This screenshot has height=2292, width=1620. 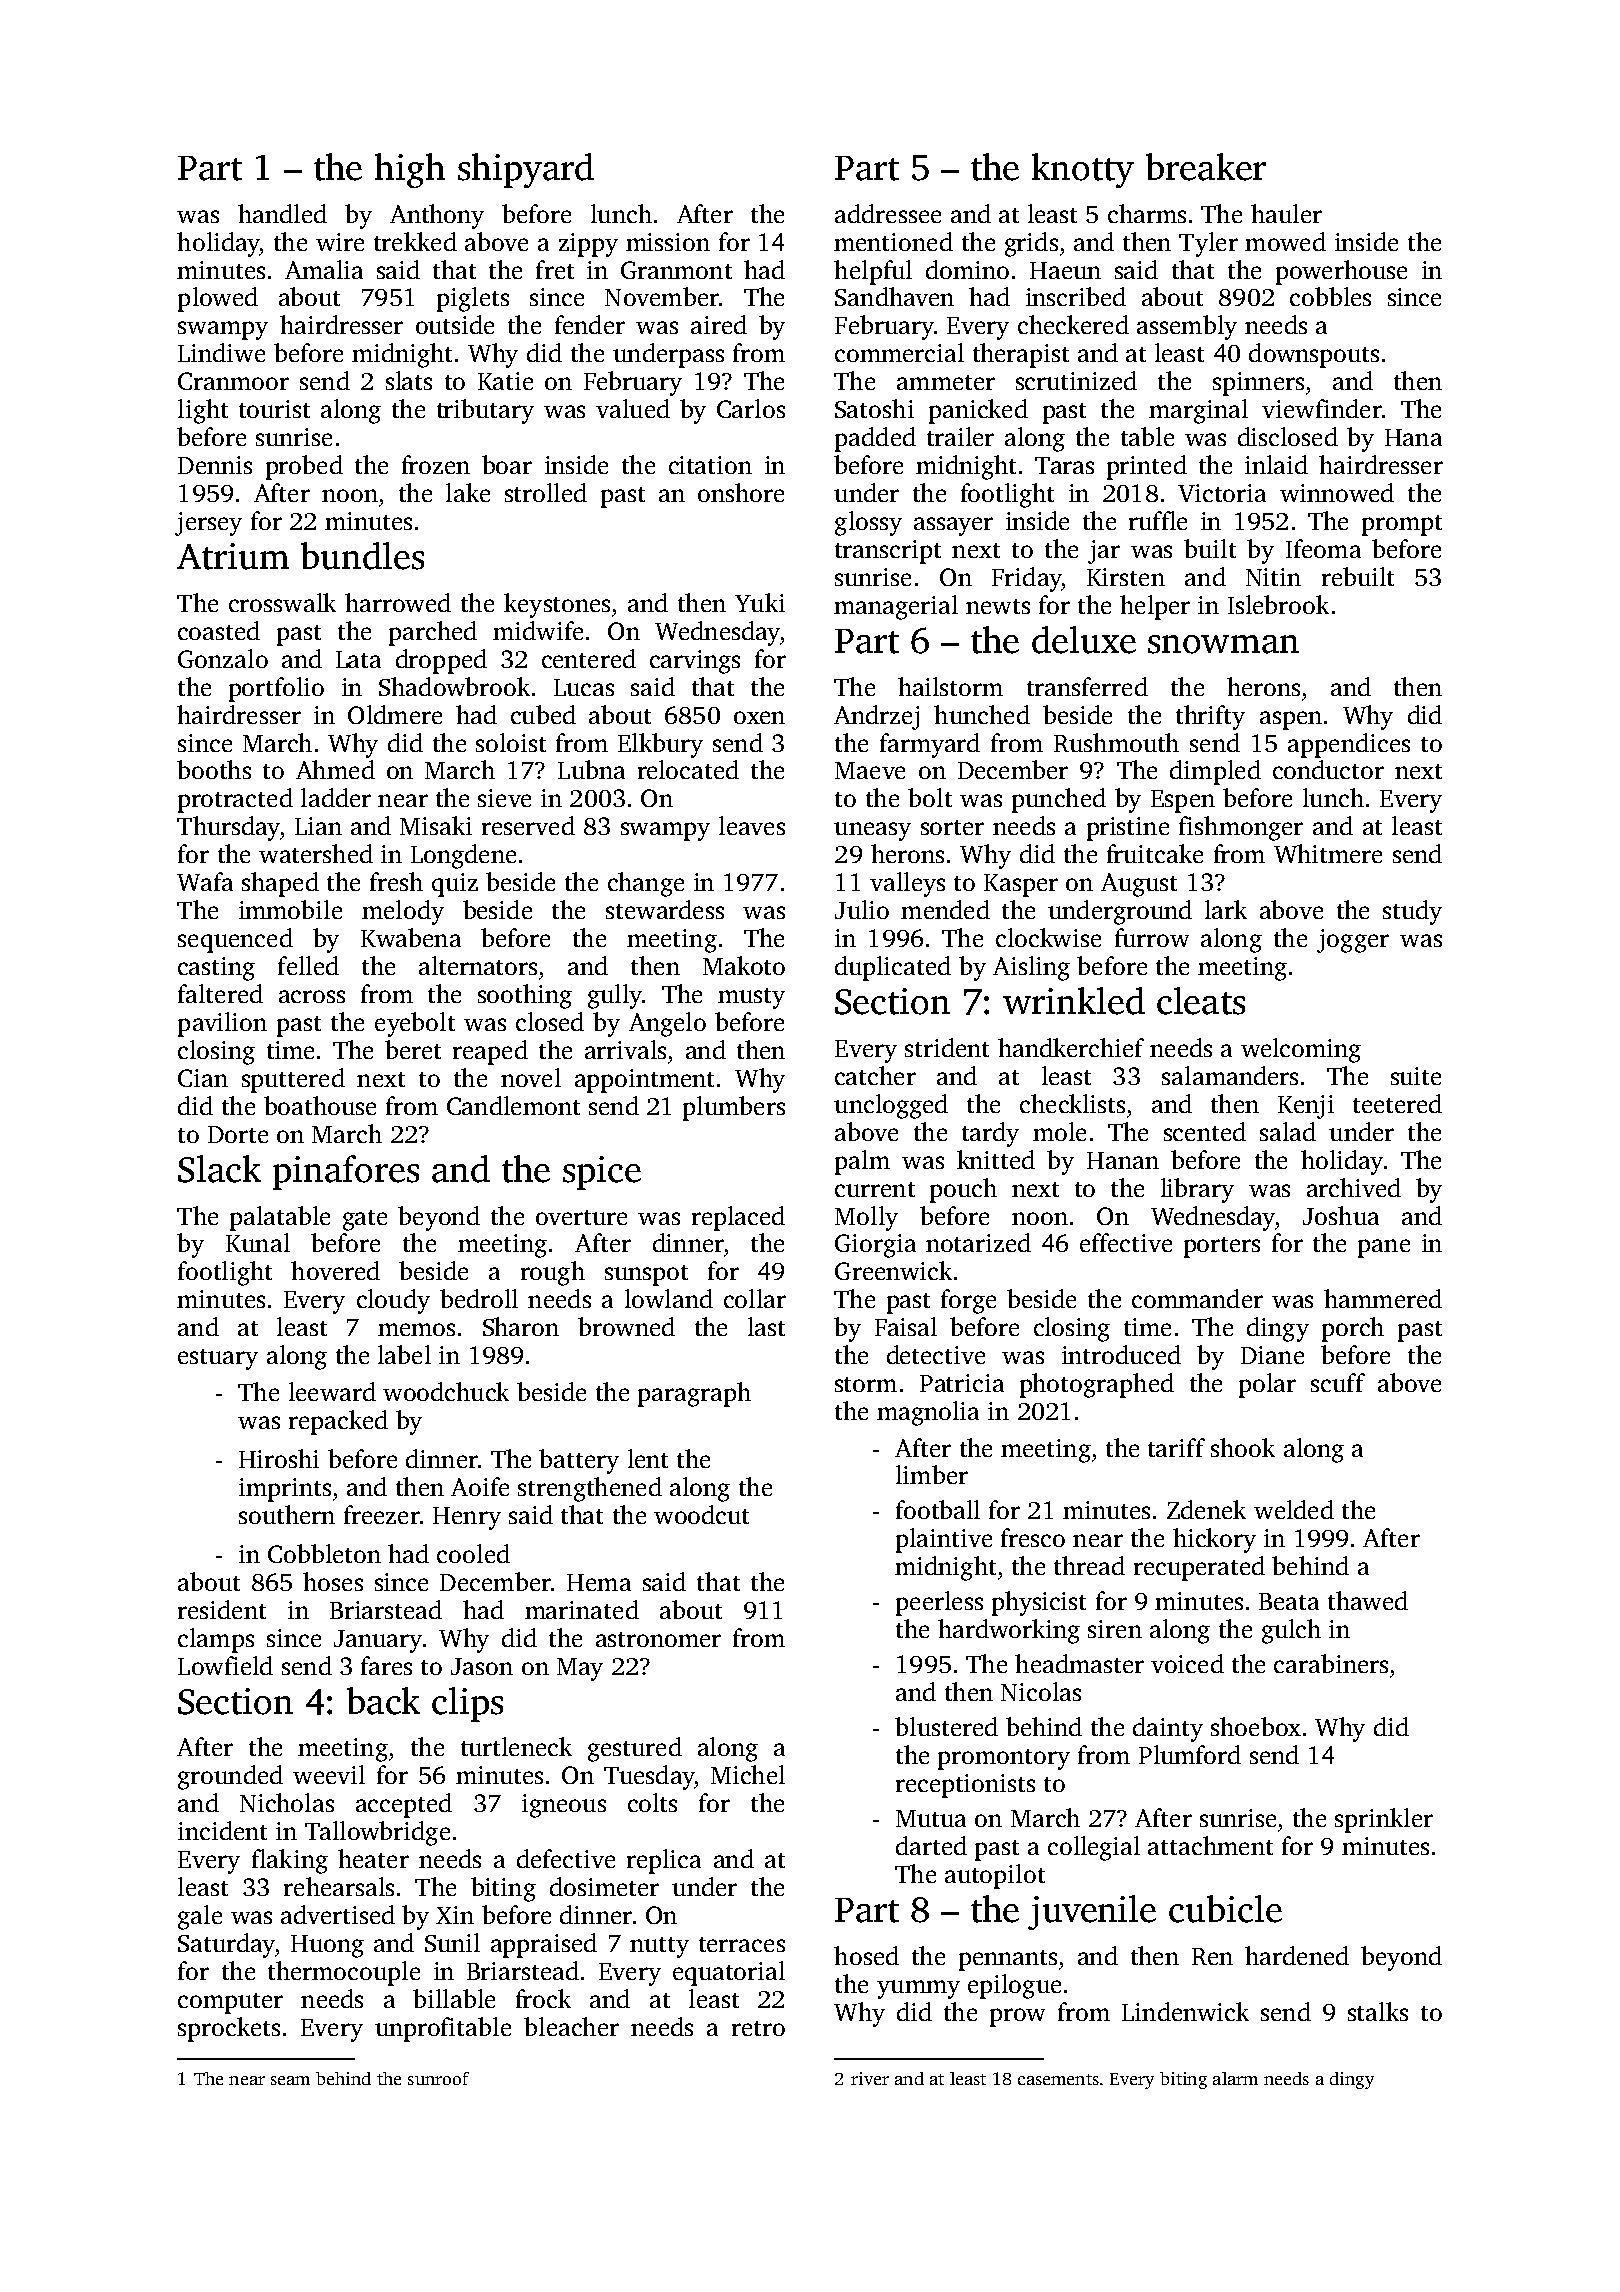 What do you see at coordinates (1331, 1663) in the screenshot?
I see `carabiners` at bounding box center [1331, 1663].
